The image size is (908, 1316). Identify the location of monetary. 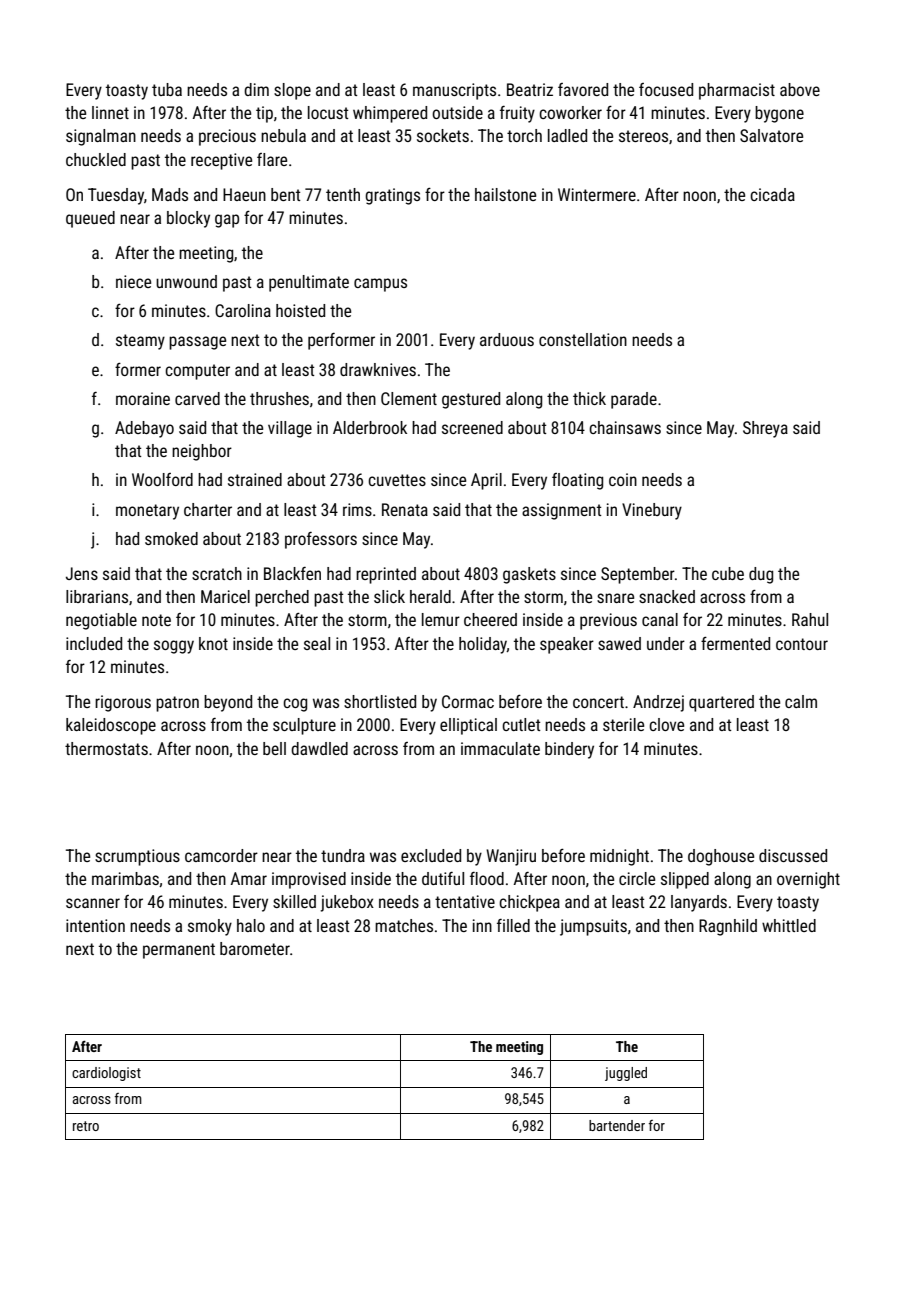
(147, 512).
